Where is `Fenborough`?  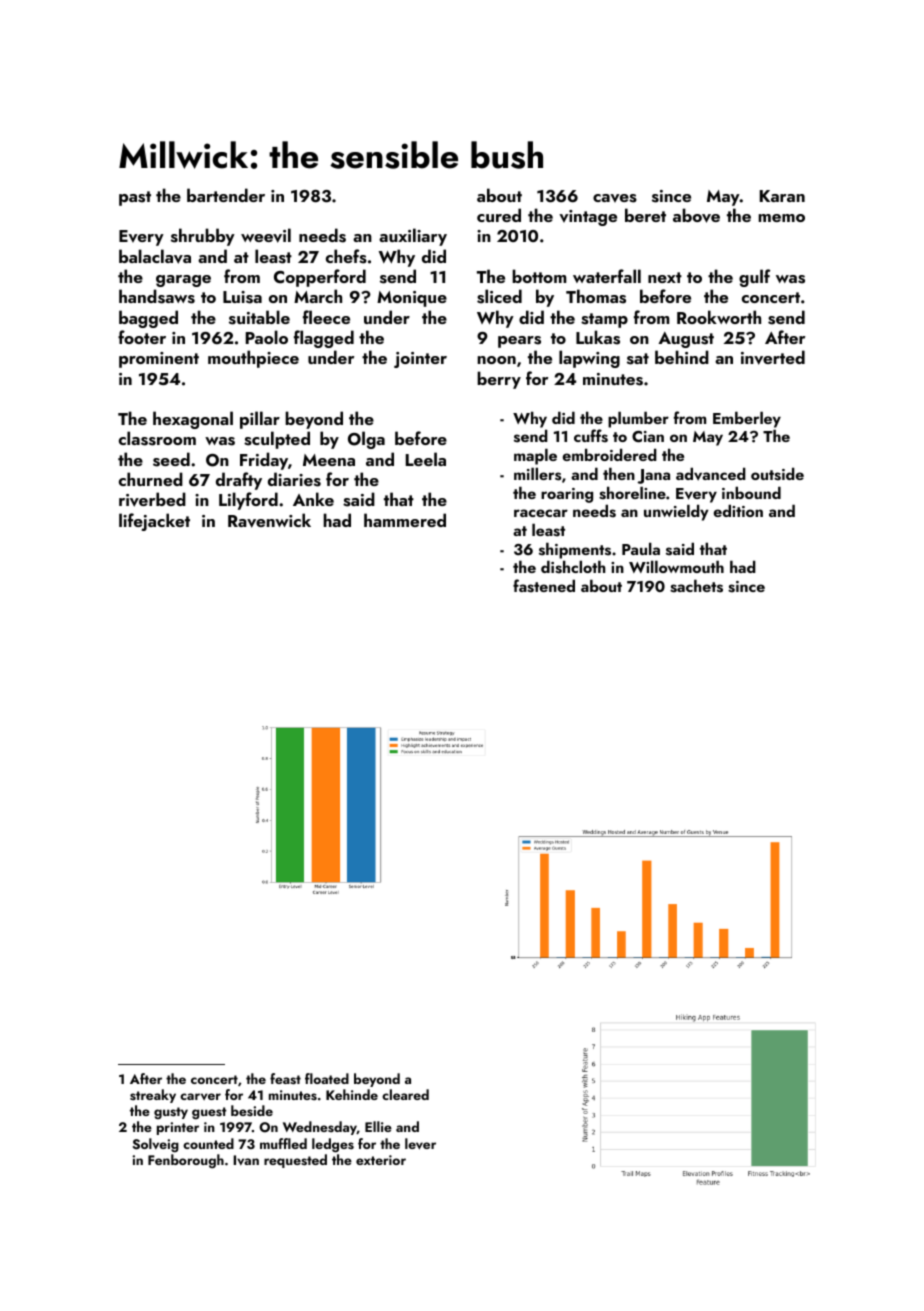 Fenborough is located at coordinates (186, 1161).
